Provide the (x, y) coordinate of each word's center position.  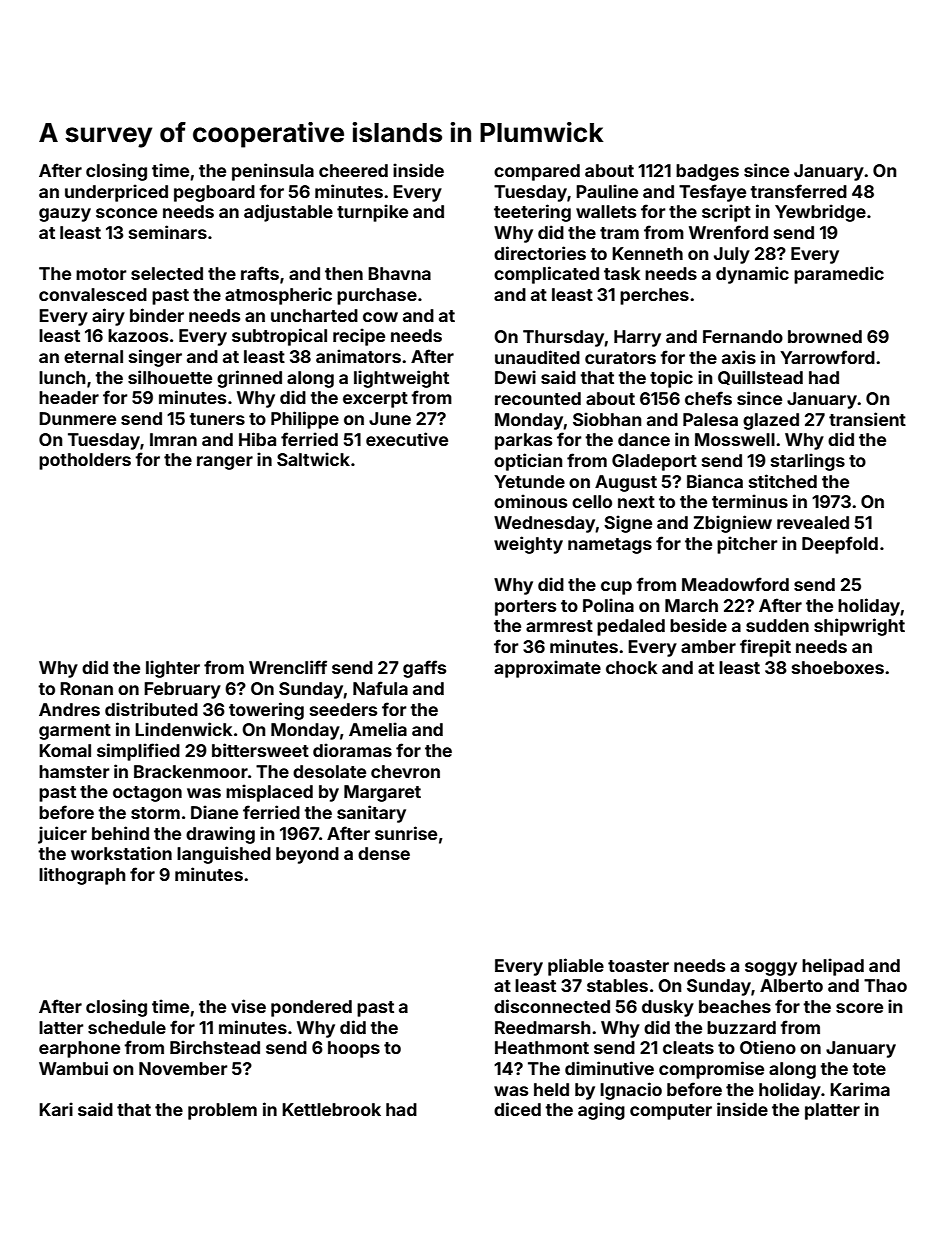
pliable (576, 967)
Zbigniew (733, 524)
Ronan (86, 688)
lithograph (82, 876)
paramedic (839, 275)
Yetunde (529, 481)
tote (869, 1069)
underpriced (116, 193)
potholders (85, 461)
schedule (127, 1027)
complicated (546, 275)
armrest (559, 626)
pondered (311, 1008)
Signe (628, 524)
